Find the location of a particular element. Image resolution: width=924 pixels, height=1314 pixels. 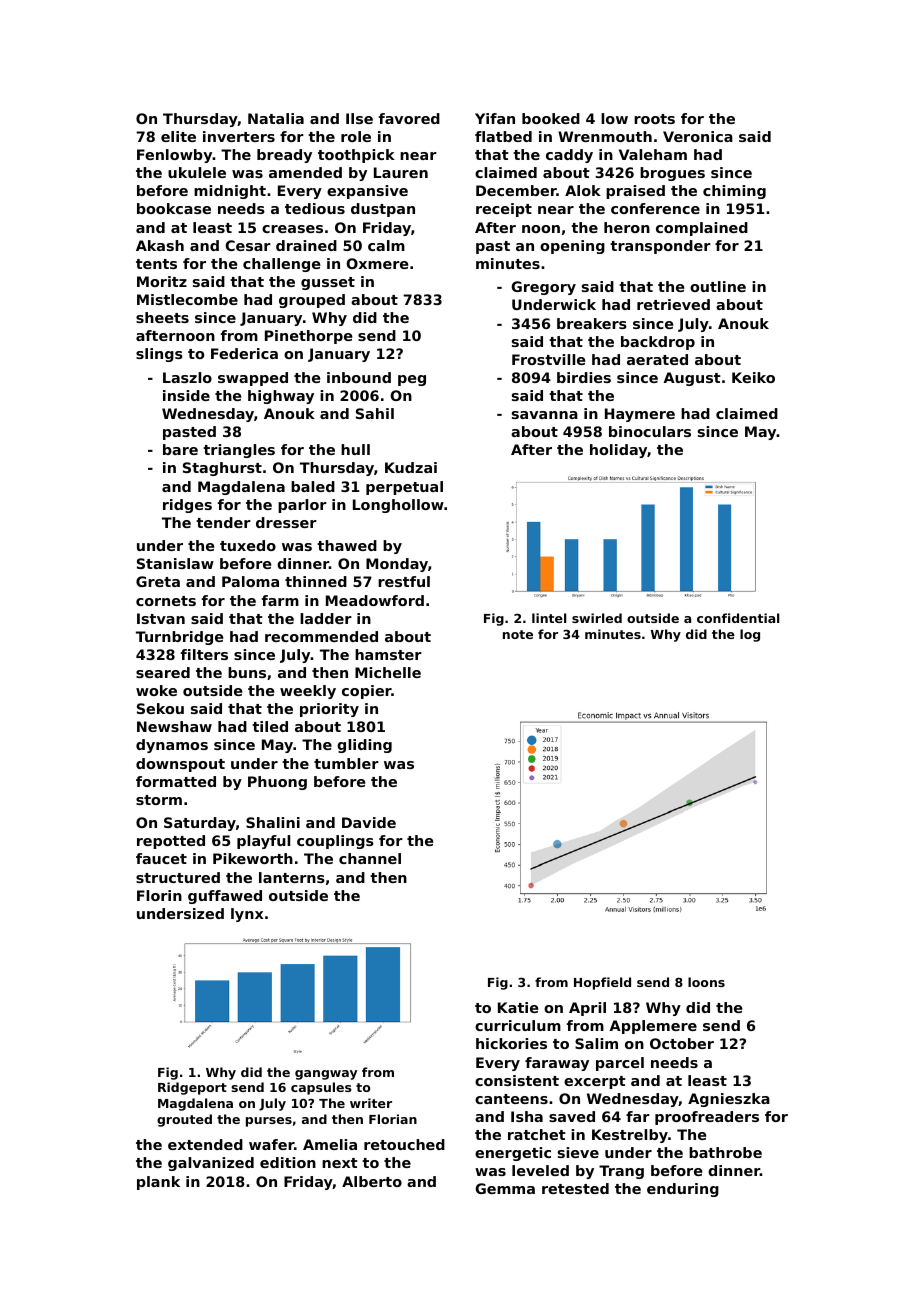

log is located at coordinates (750, 635).
